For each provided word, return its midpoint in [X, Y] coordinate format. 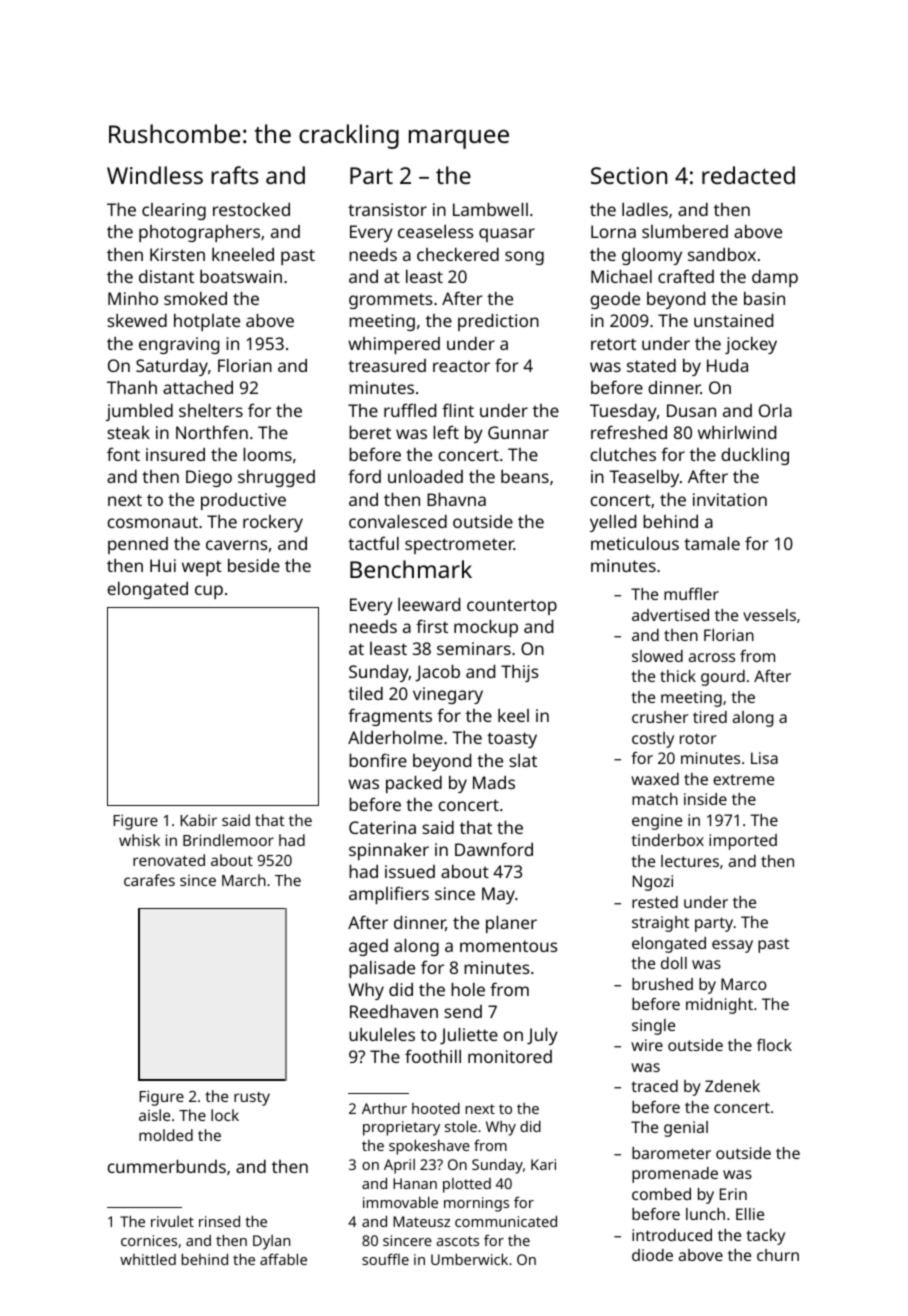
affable [283, 1259]
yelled [613, 523]
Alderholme [395, 737]
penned [138, 545]
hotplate [207, 322]
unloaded [425, 476]
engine [657, 822]
